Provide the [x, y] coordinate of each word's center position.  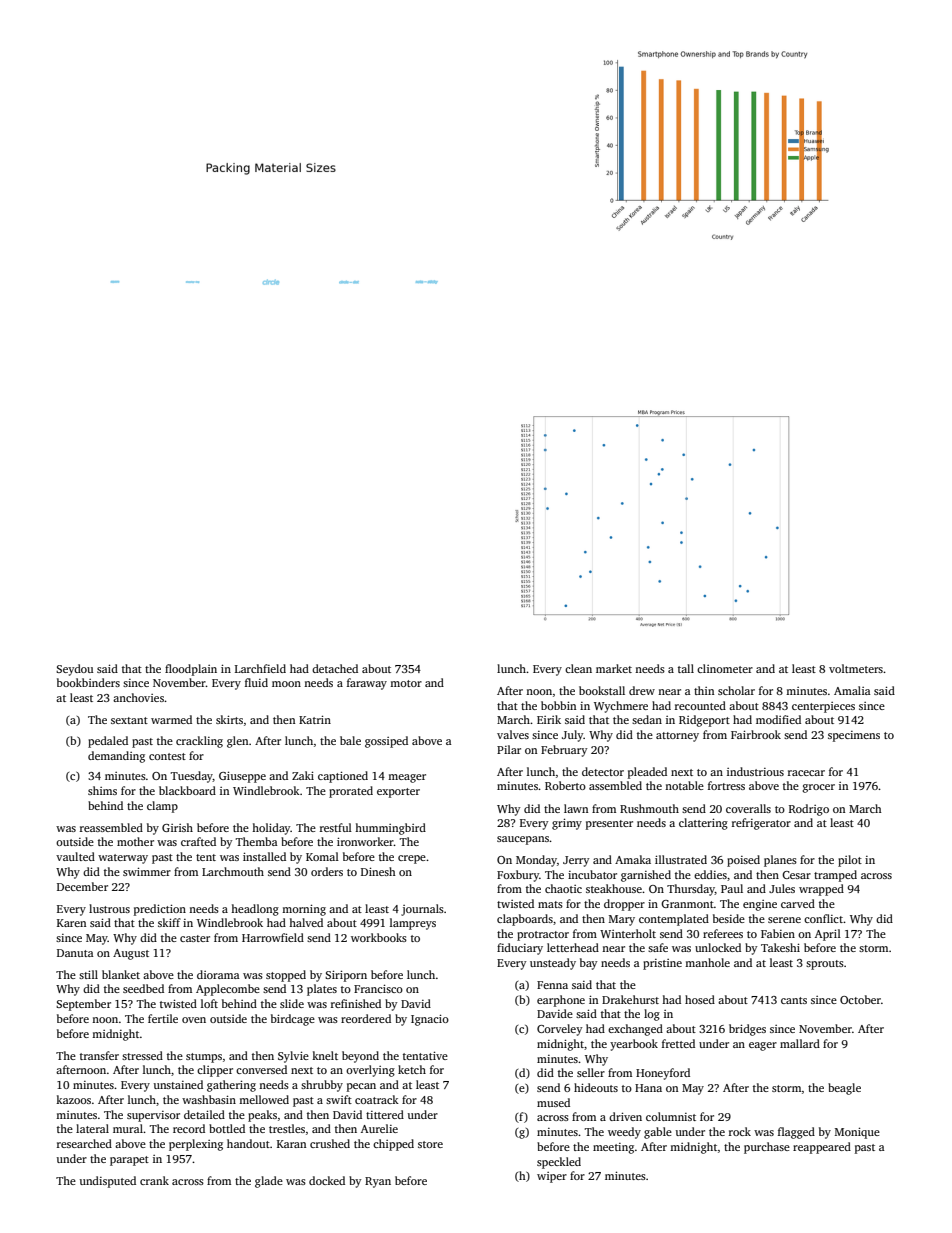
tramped [835, 876]
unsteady [553, 964]
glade [269, 1182]
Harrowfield [273, 937]
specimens [854, 736]
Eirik [549, 719]
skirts [229, 719]
